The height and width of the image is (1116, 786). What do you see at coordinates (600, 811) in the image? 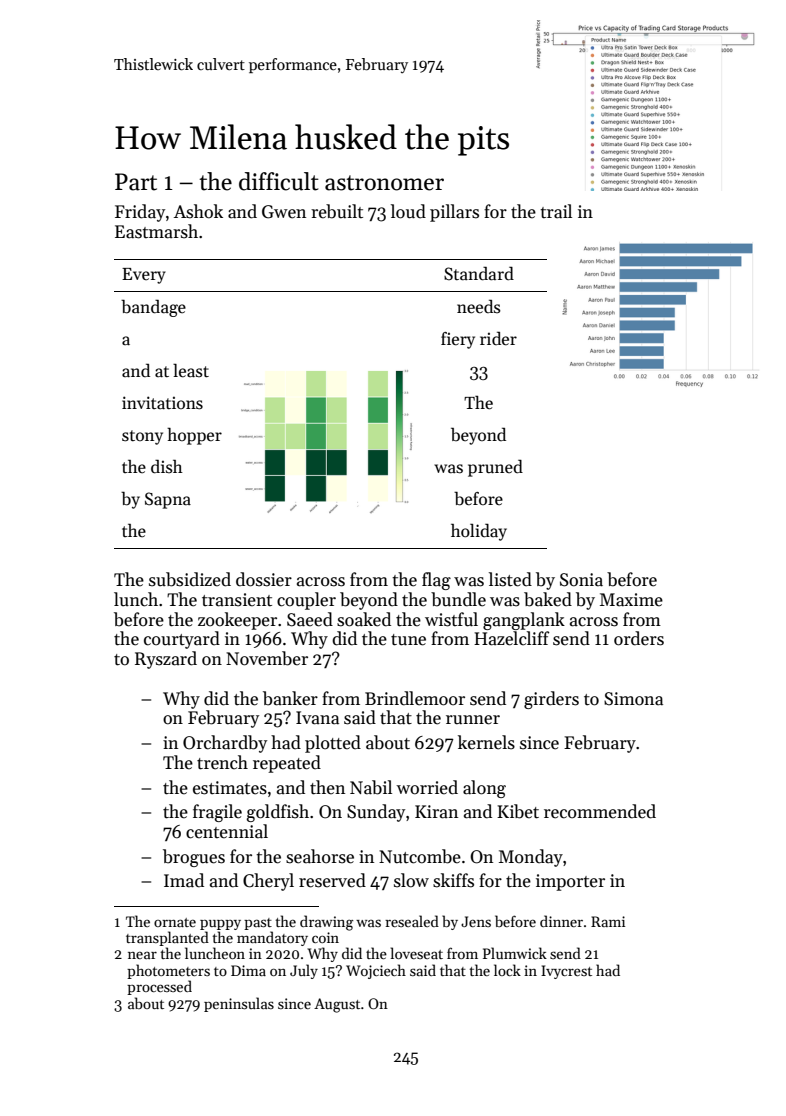
I see `recommended` at bounding box center [600, 811].
